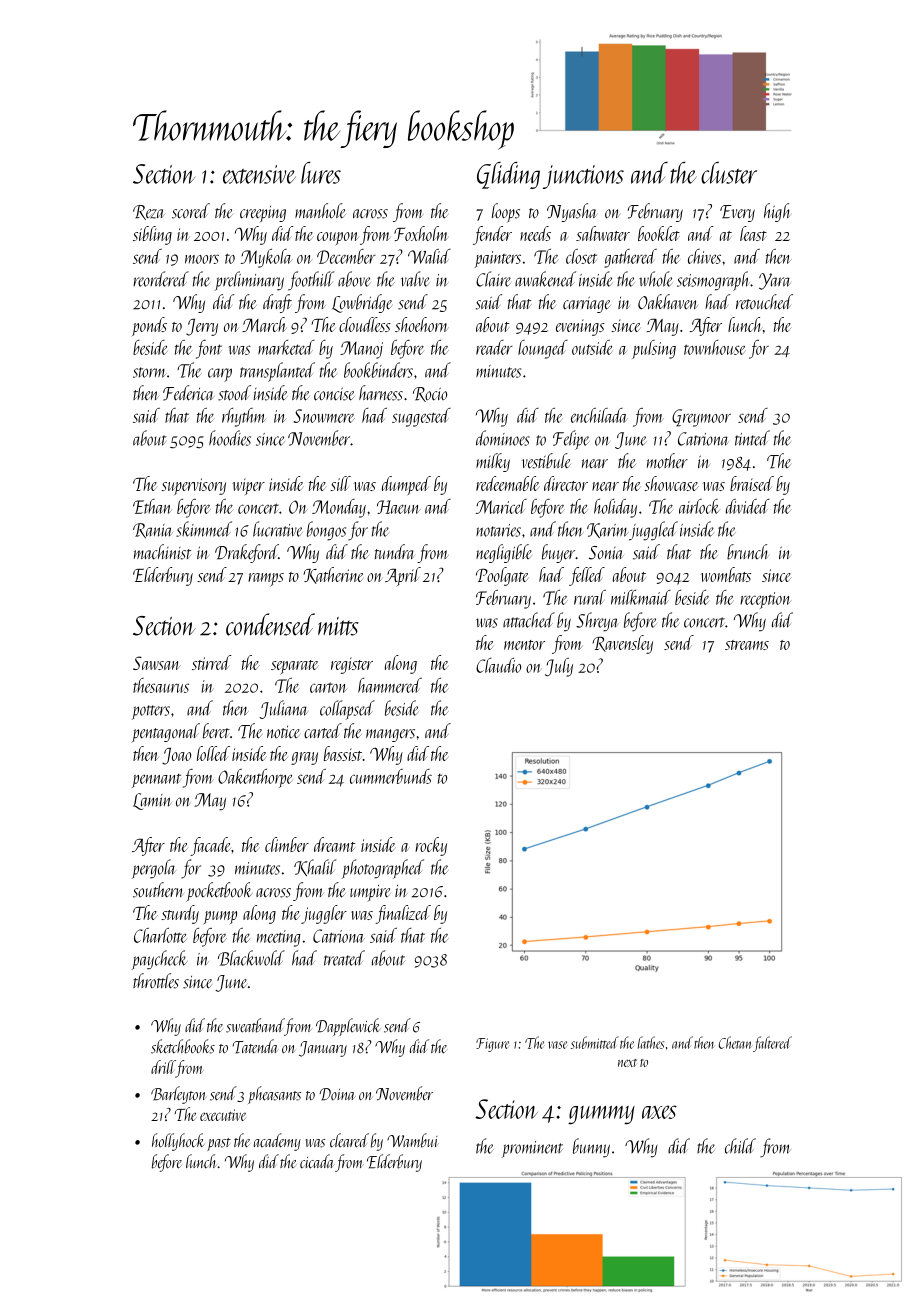 This document has height=1314, width=924. What do you see at coordinates (772, 1044) in the document?
I see `faltered` at bounding box center [772, 1044].
